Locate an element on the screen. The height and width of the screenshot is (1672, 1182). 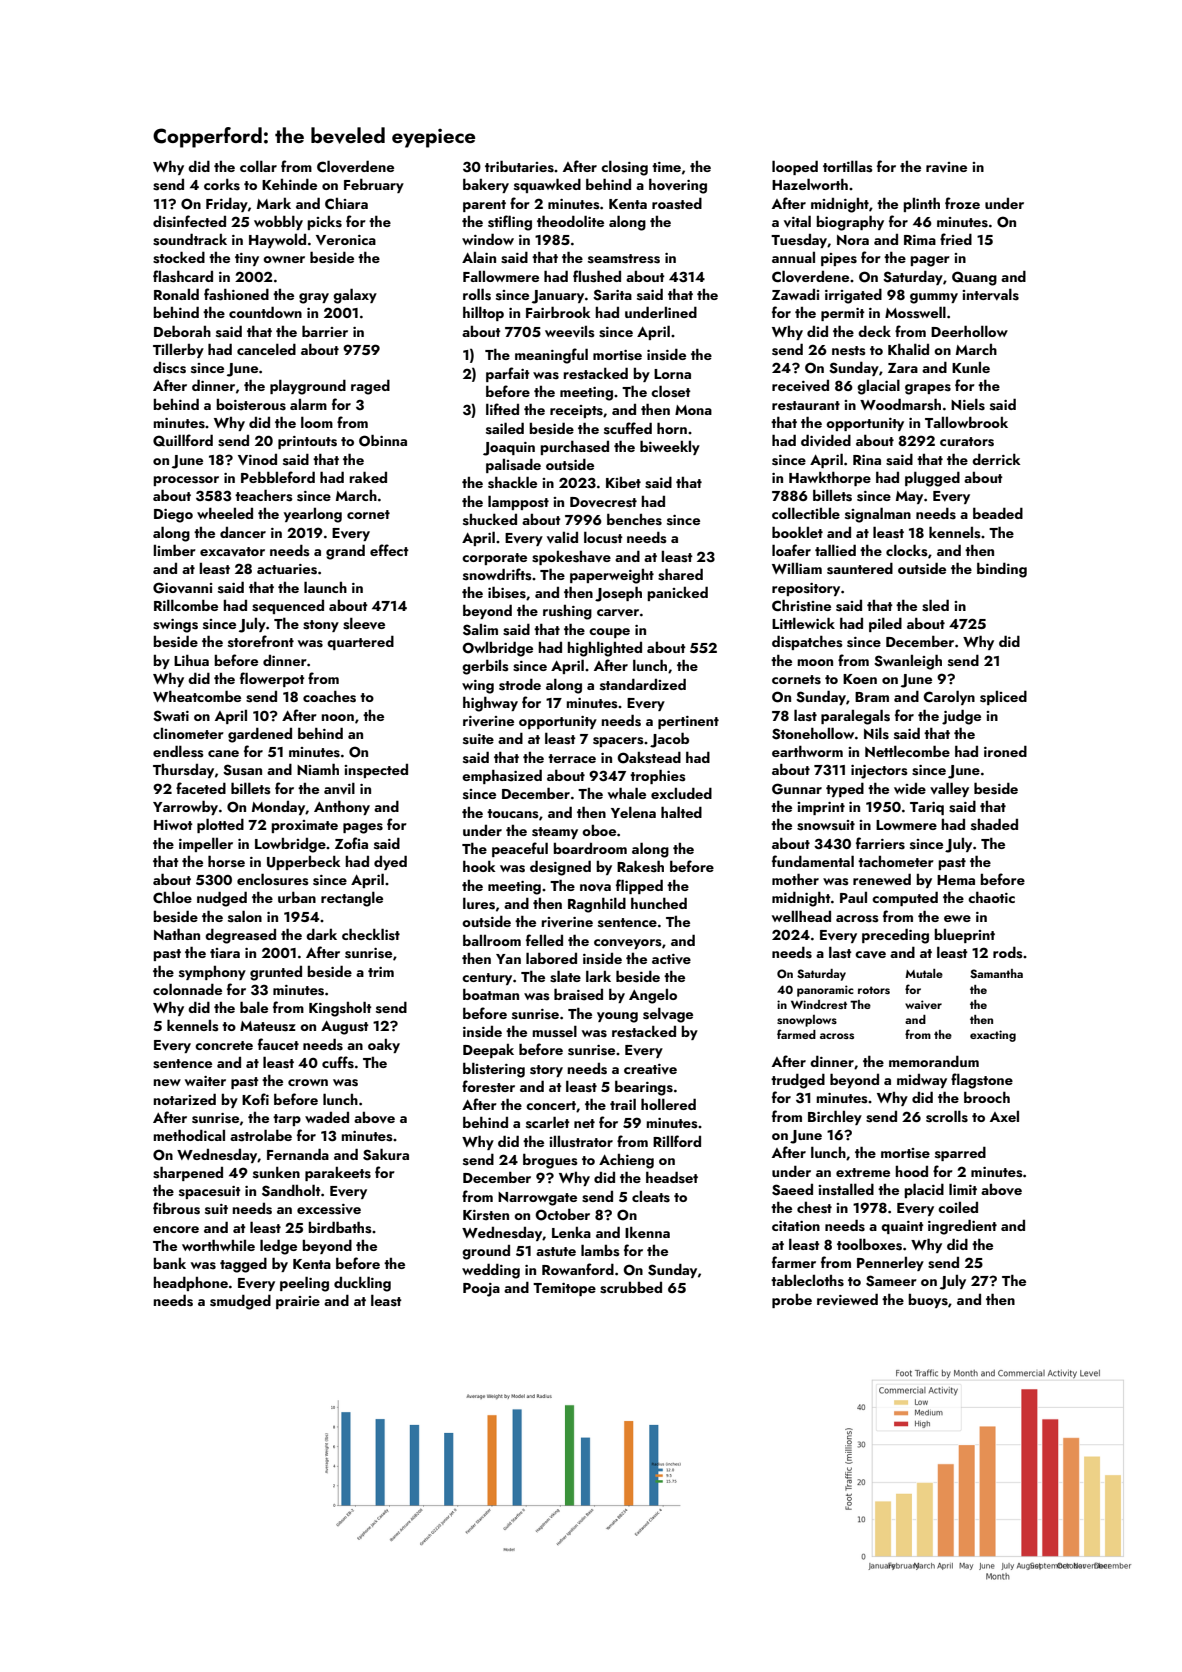
duckling is located at coordinates (362, 1284).
